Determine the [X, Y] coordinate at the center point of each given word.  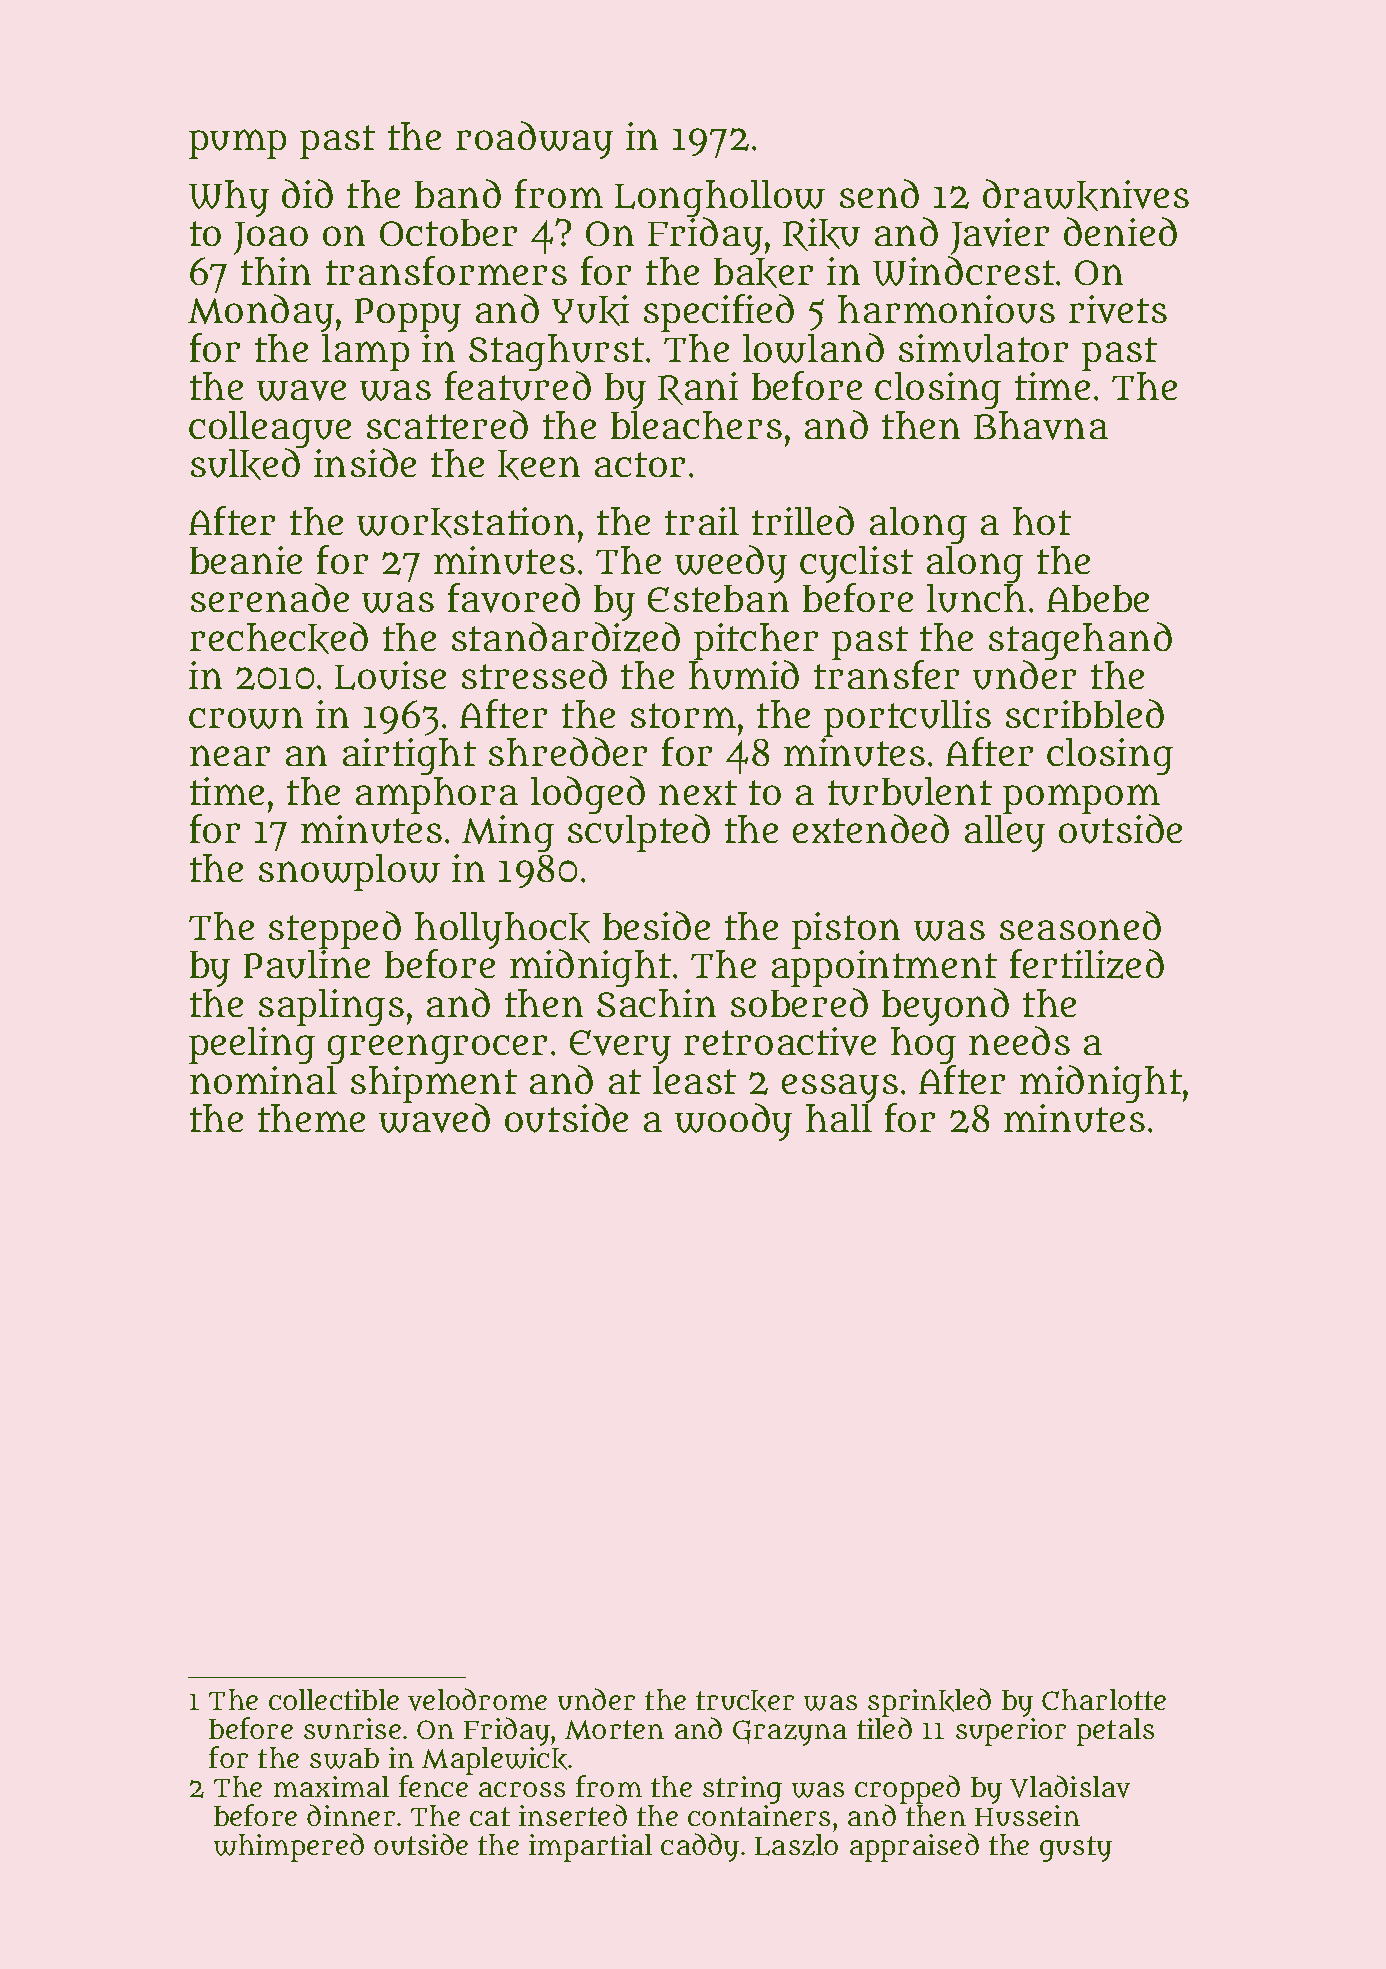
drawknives [1086, 195]
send [879, 193]
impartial [590, 1848]
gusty [1076, 1849]
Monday [261, 313]
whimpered [289, 1847]
